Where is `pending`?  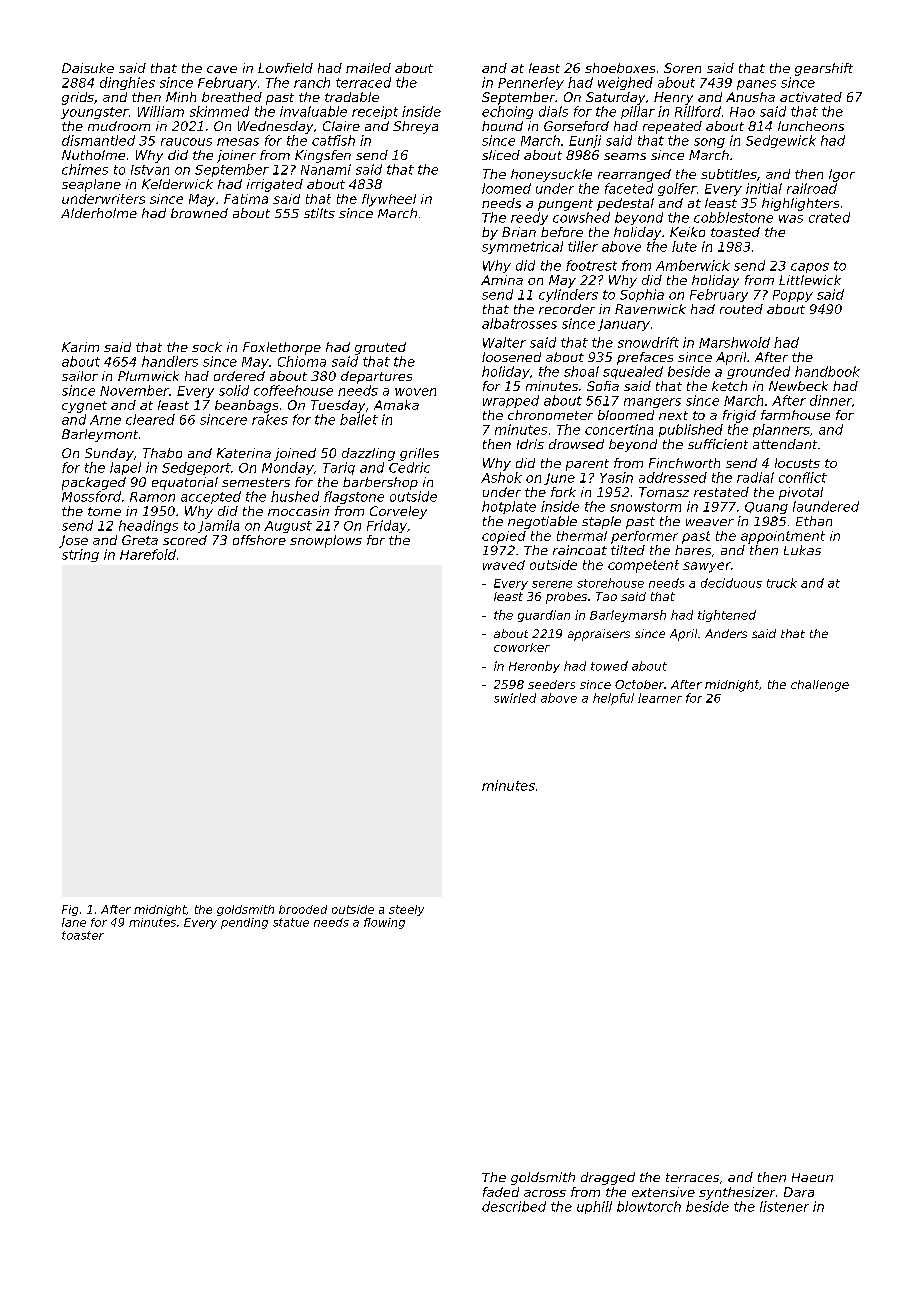 pending is located at coordinates (244, 923).
